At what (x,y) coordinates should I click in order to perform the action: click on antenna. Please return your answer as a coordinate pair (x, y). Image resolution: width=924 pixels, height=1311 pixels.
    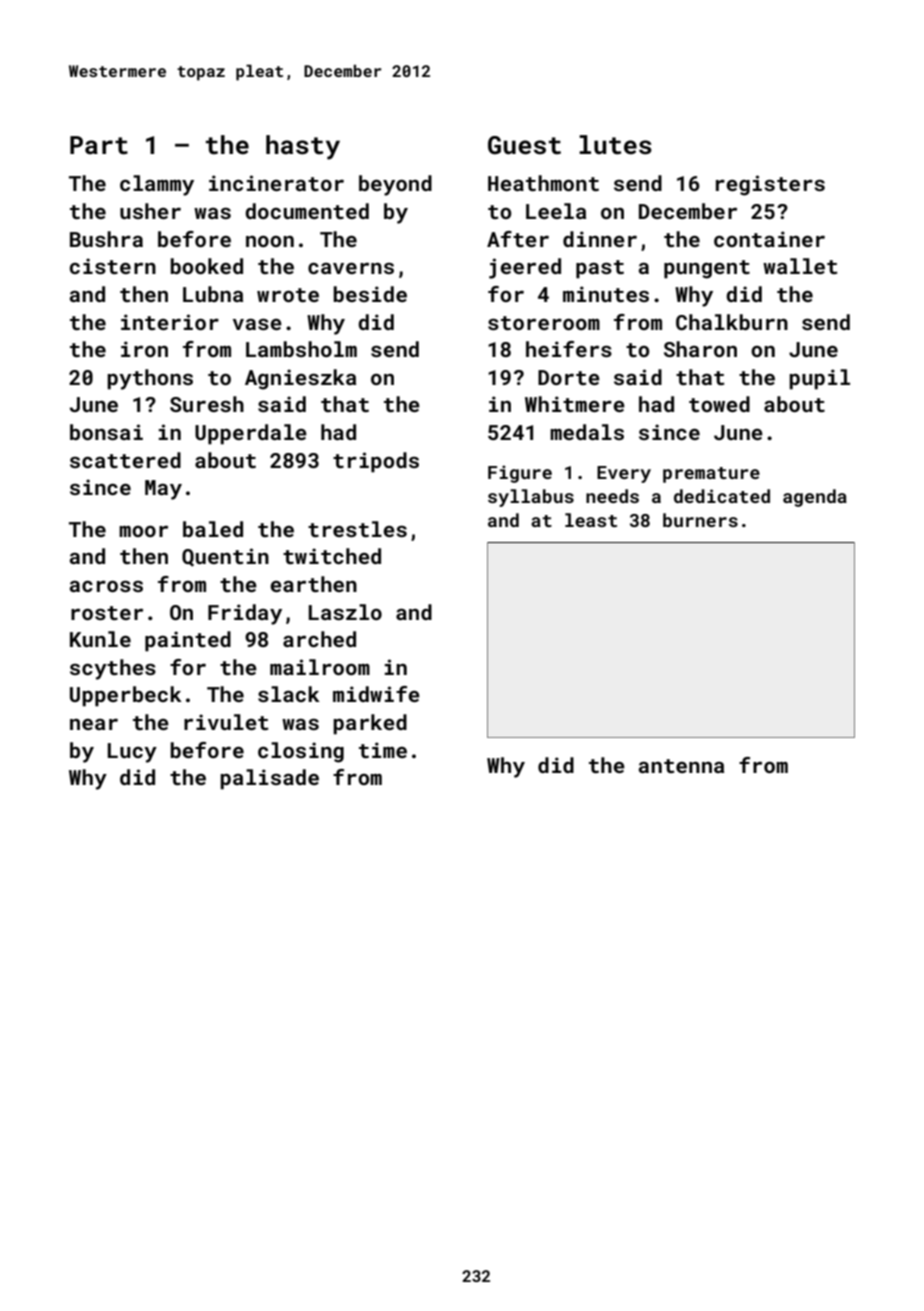
    Looking at the image, I should click on (681, 766).
